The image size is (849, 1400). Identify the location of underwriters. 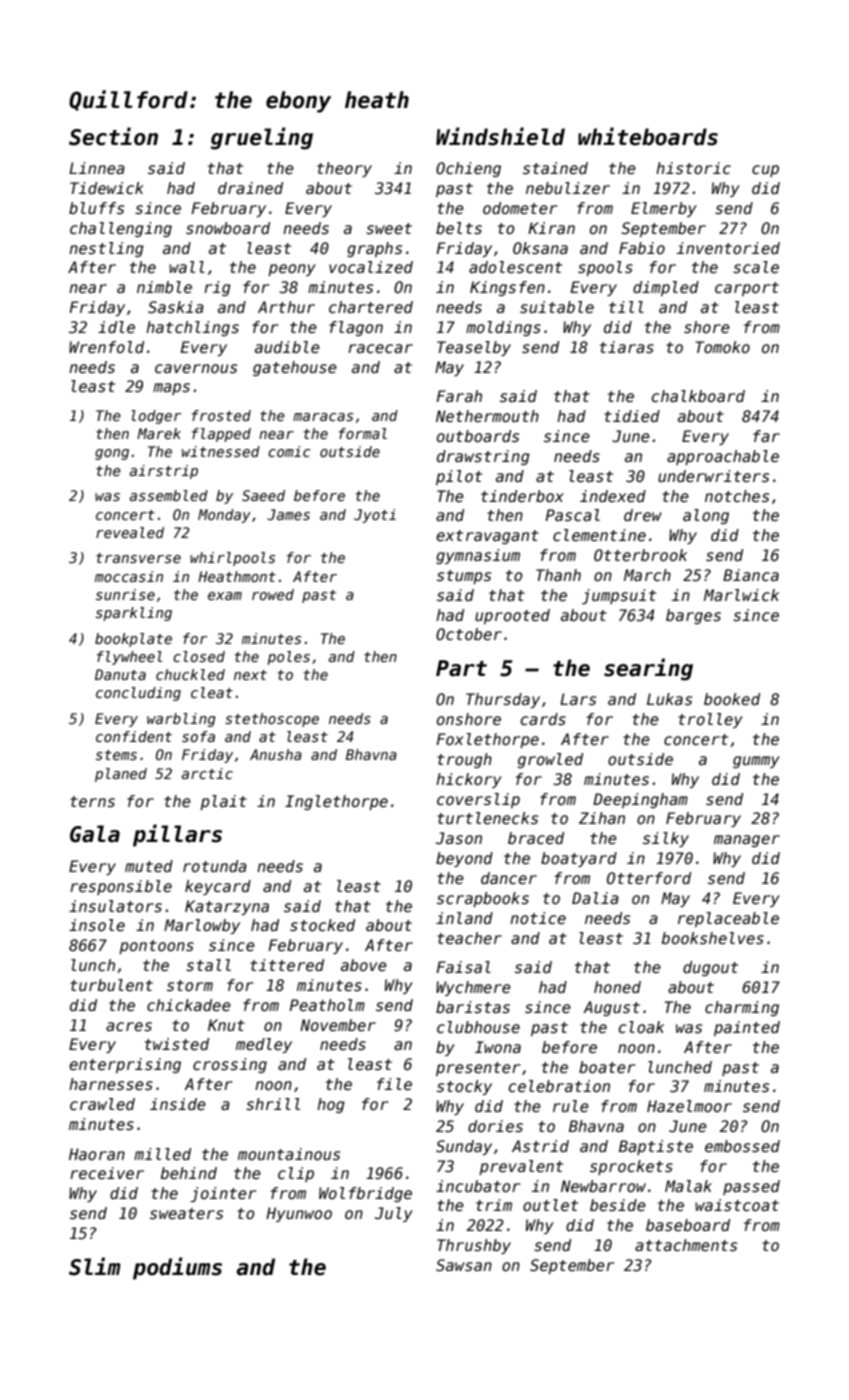
(713, 476).
